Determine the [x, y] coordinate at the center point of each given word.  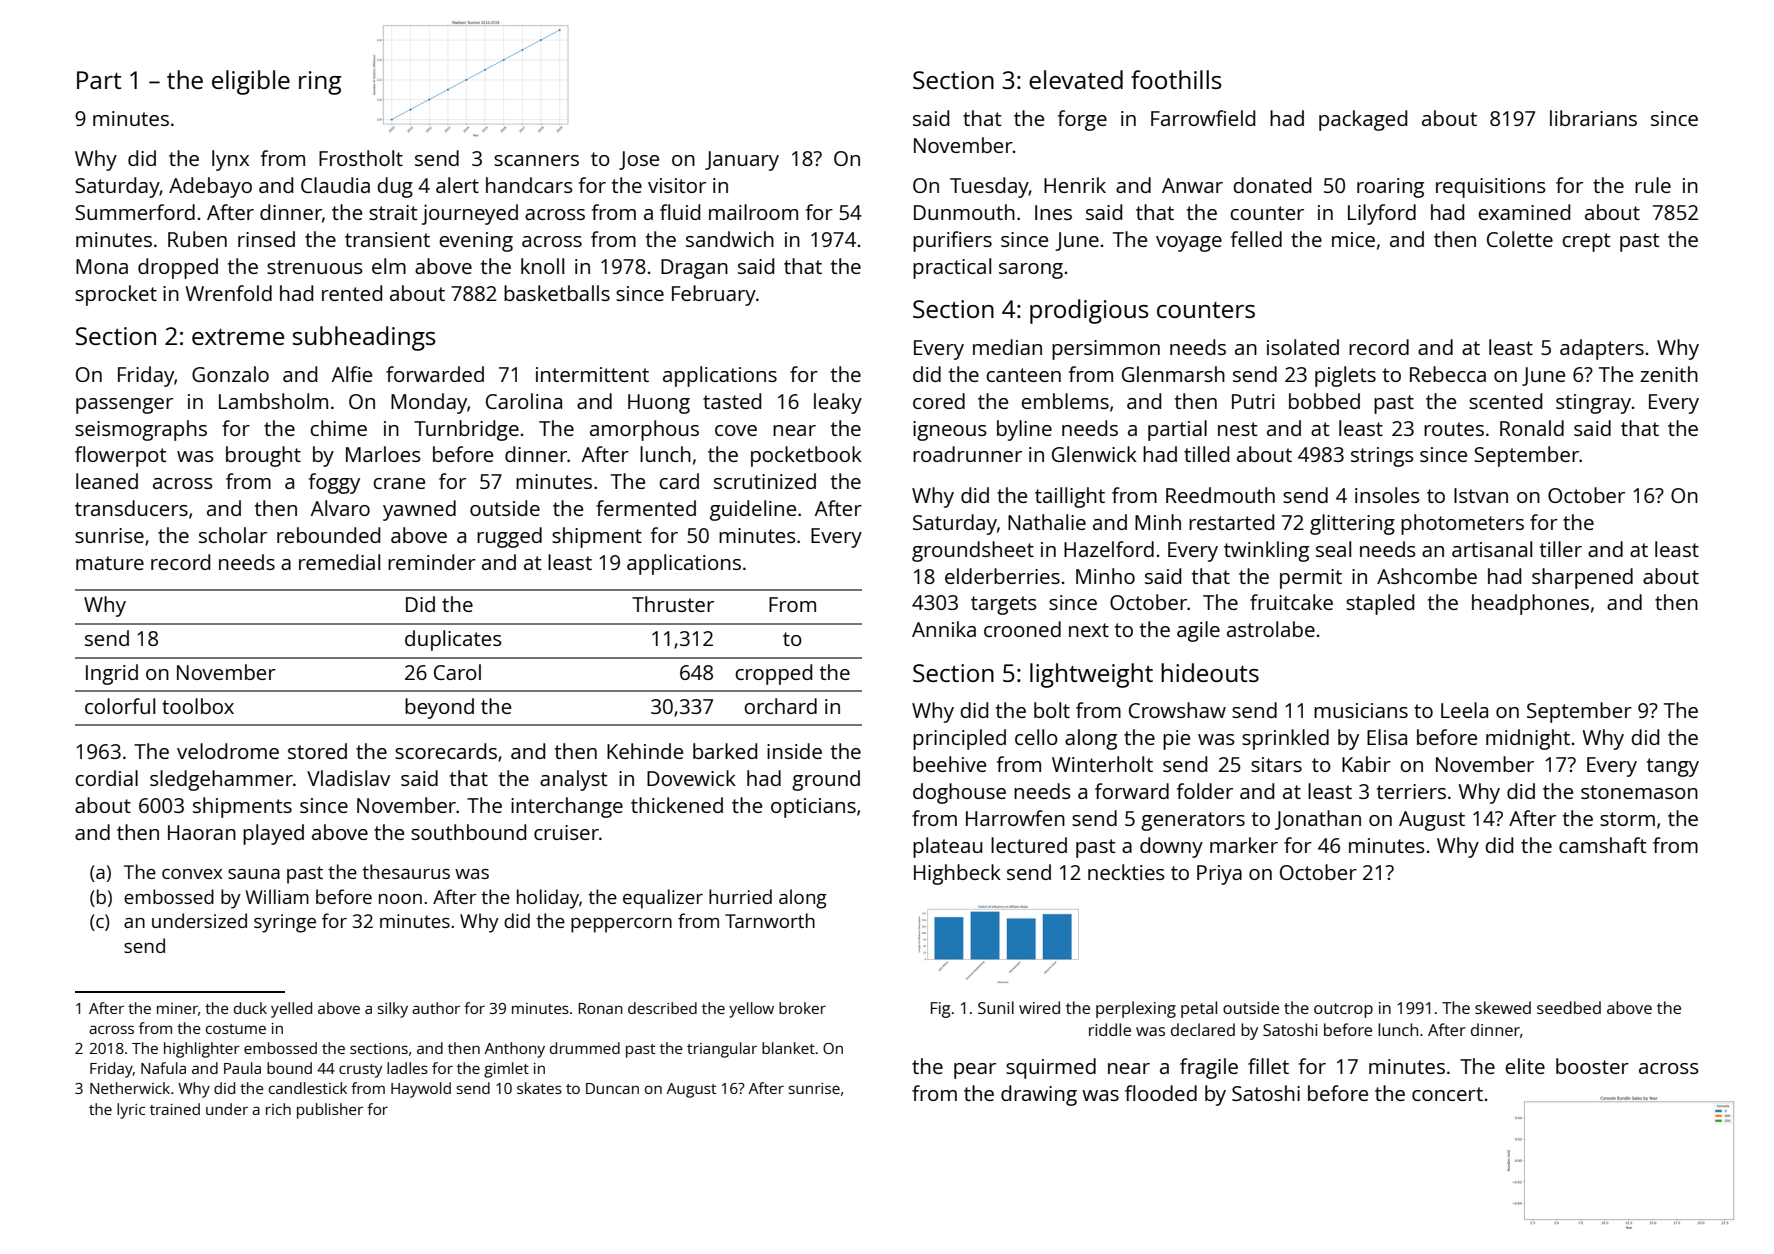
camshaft [1603, 845]
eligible [251, 82]
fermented [646, 508]
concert [1447, 1094]
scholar [233, 535]
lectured [1029, 845]
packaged [1363, 120]
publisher [330, 1111]
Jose [639, 160]
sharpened [1582, 578]
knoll [542, 266]
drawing [1039, 1095]
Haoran [202, 832]
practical [952, 268]
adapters [1602, 349]
